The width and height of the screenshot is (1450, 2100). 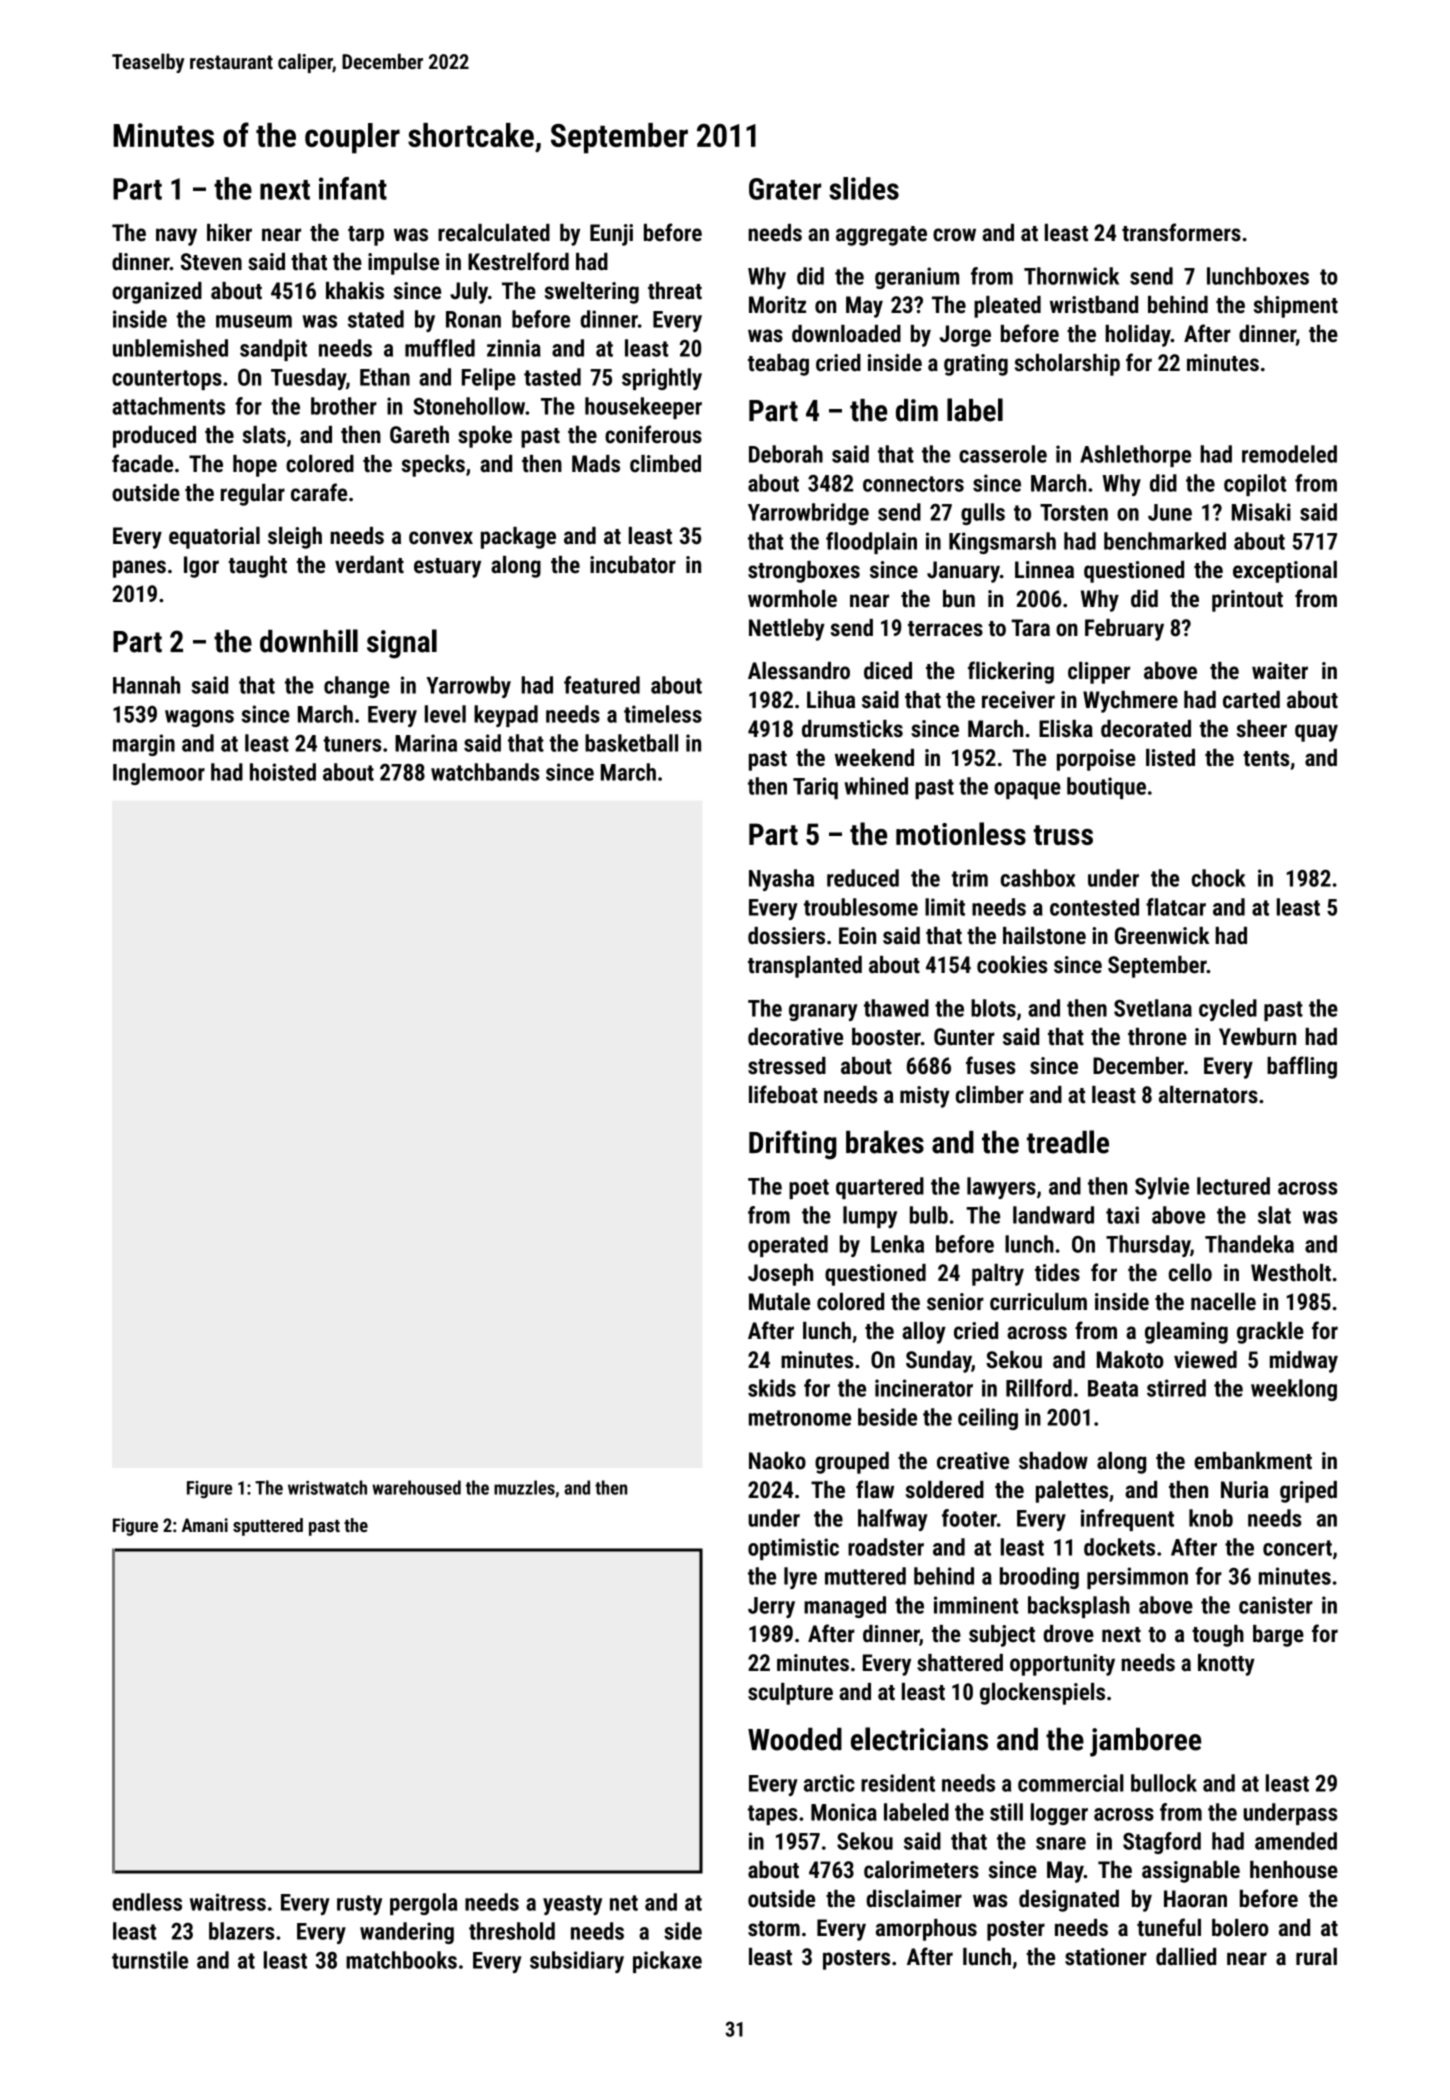 What do you see at coordinates (327, 1487) in the screenshot?
I see `wristwatch` at bounding box center [327, 1487].
